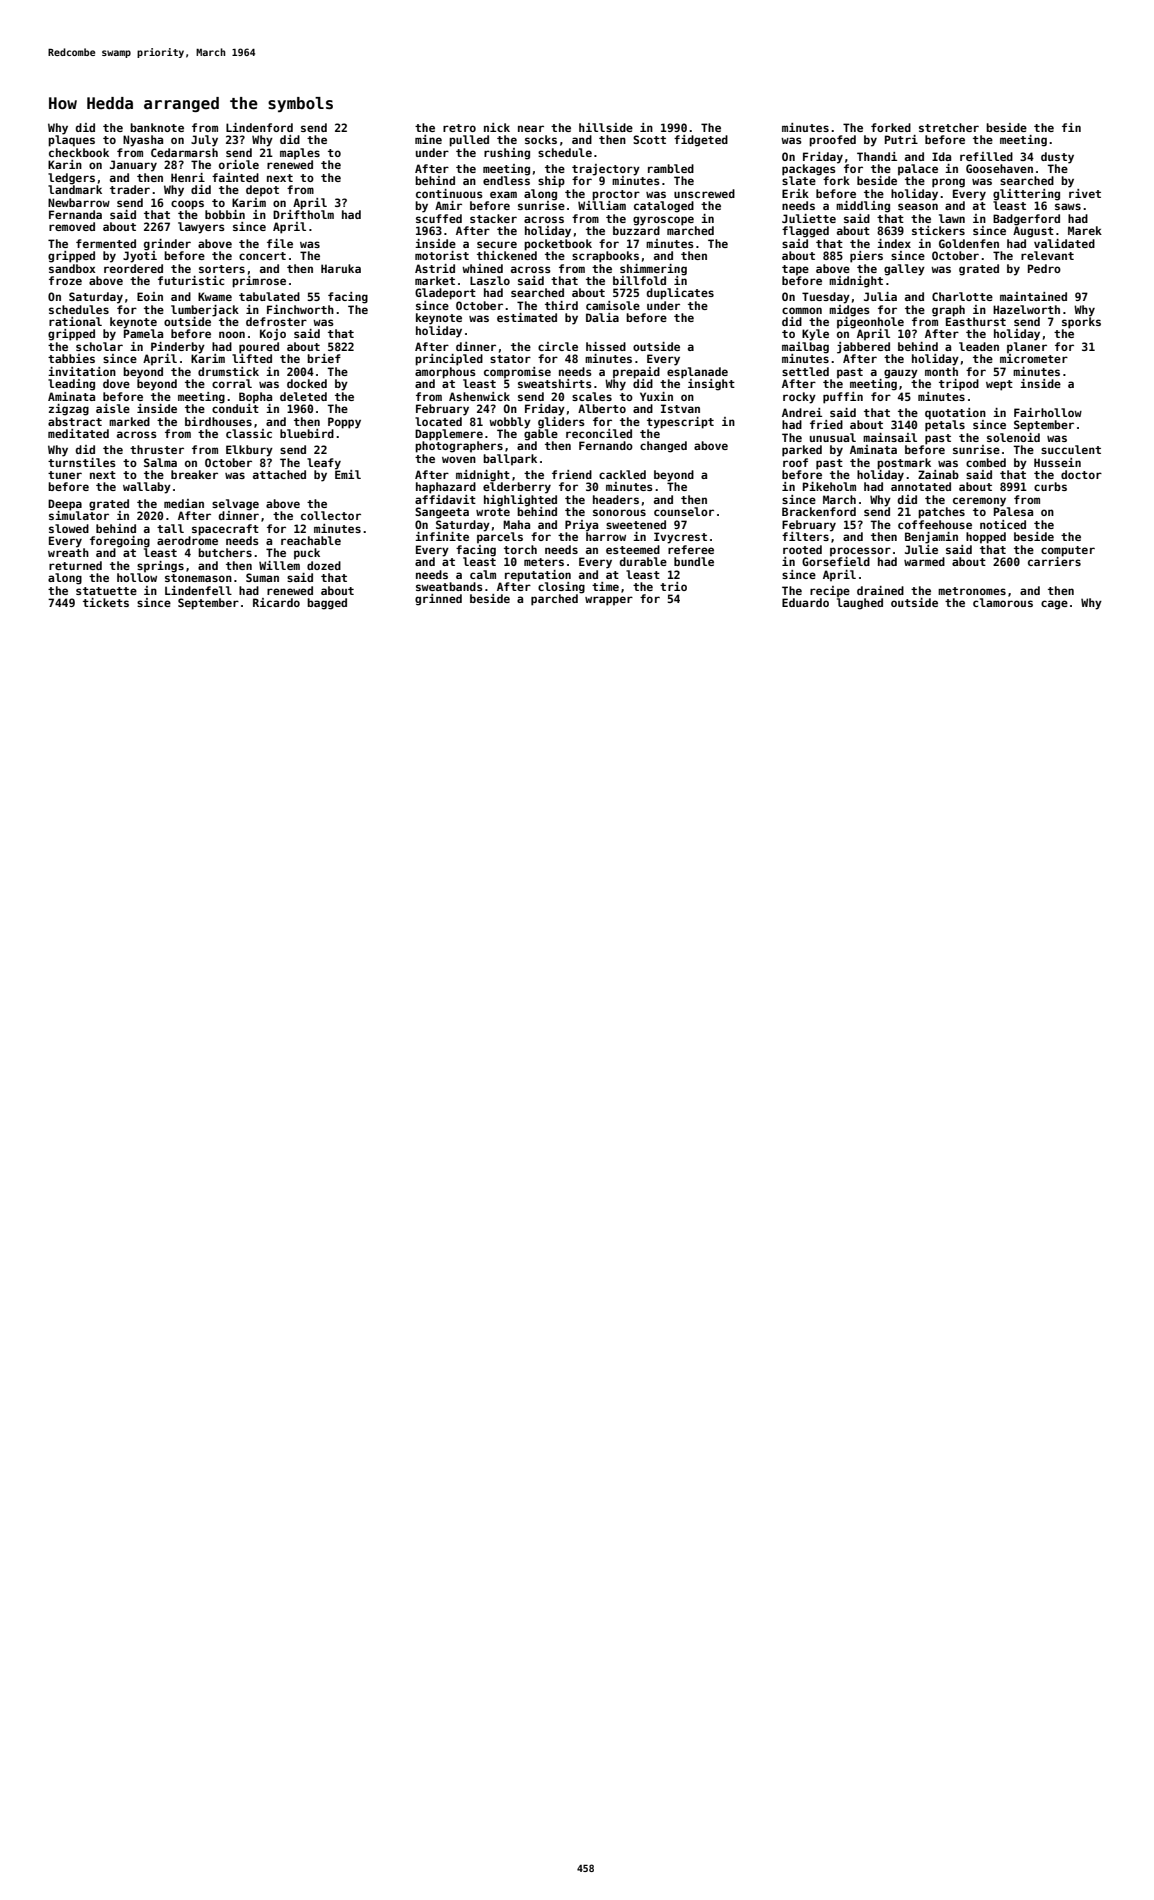  What do you see at coordinates (1003, 524) in the page?
I see `noticed` at bounding box center [1003, 524].
